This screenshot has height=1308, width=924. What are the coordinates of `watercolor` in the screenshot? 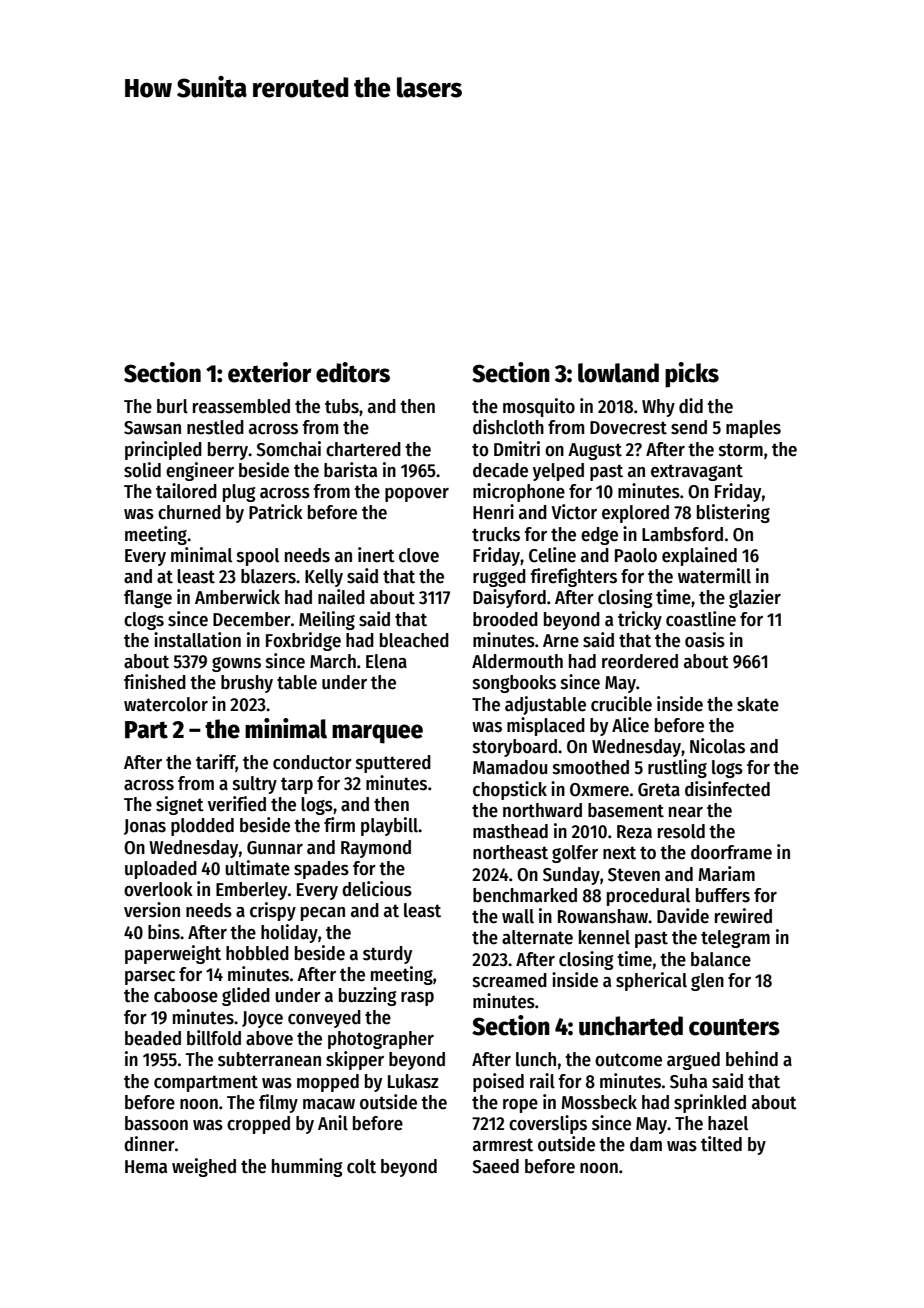 It's located at (166, 704).
